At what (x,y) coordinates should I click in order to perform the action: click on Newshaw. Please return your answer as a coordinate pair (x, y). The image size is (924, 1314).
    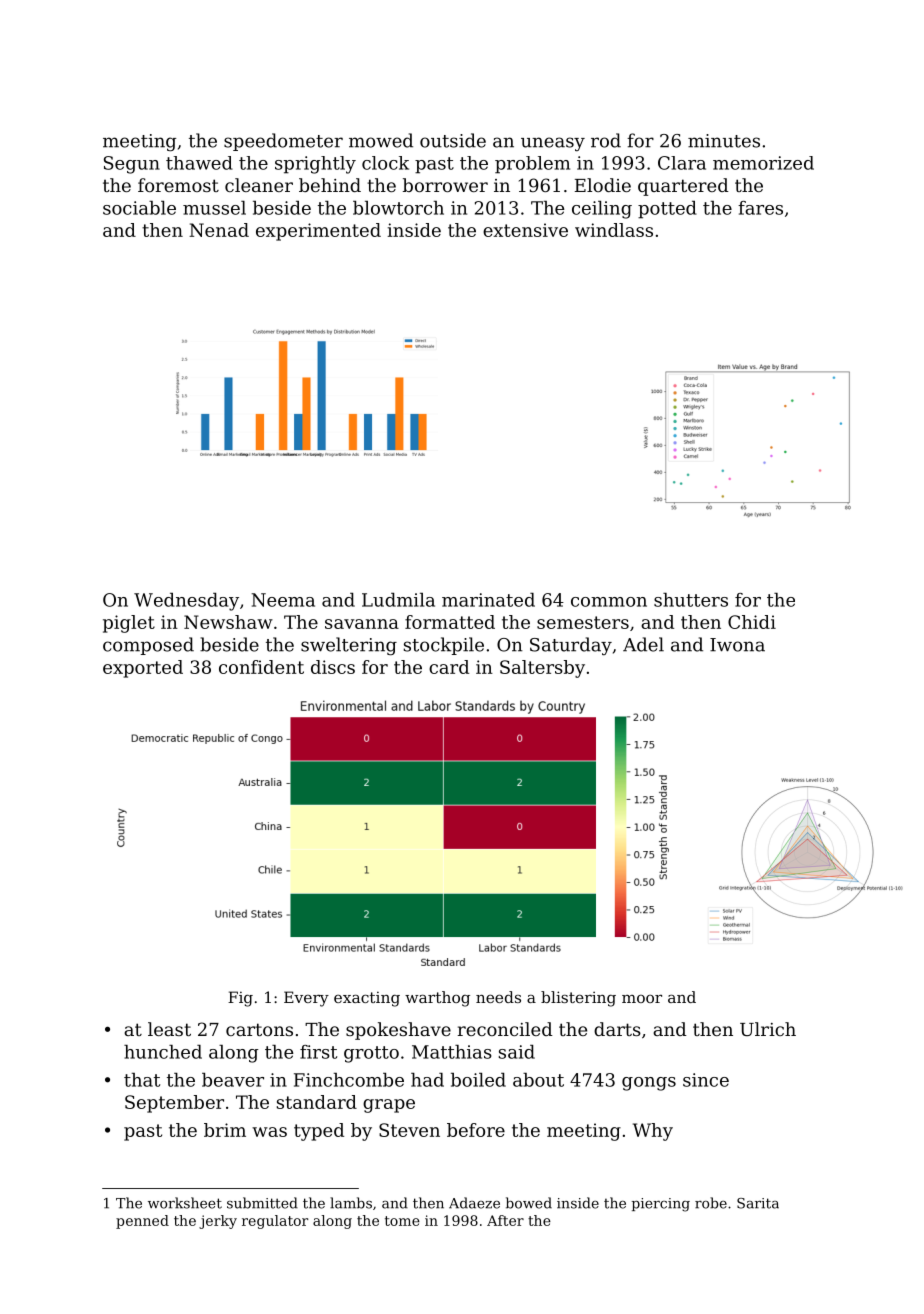
    Looking at the image, I should click on (228, 622).
